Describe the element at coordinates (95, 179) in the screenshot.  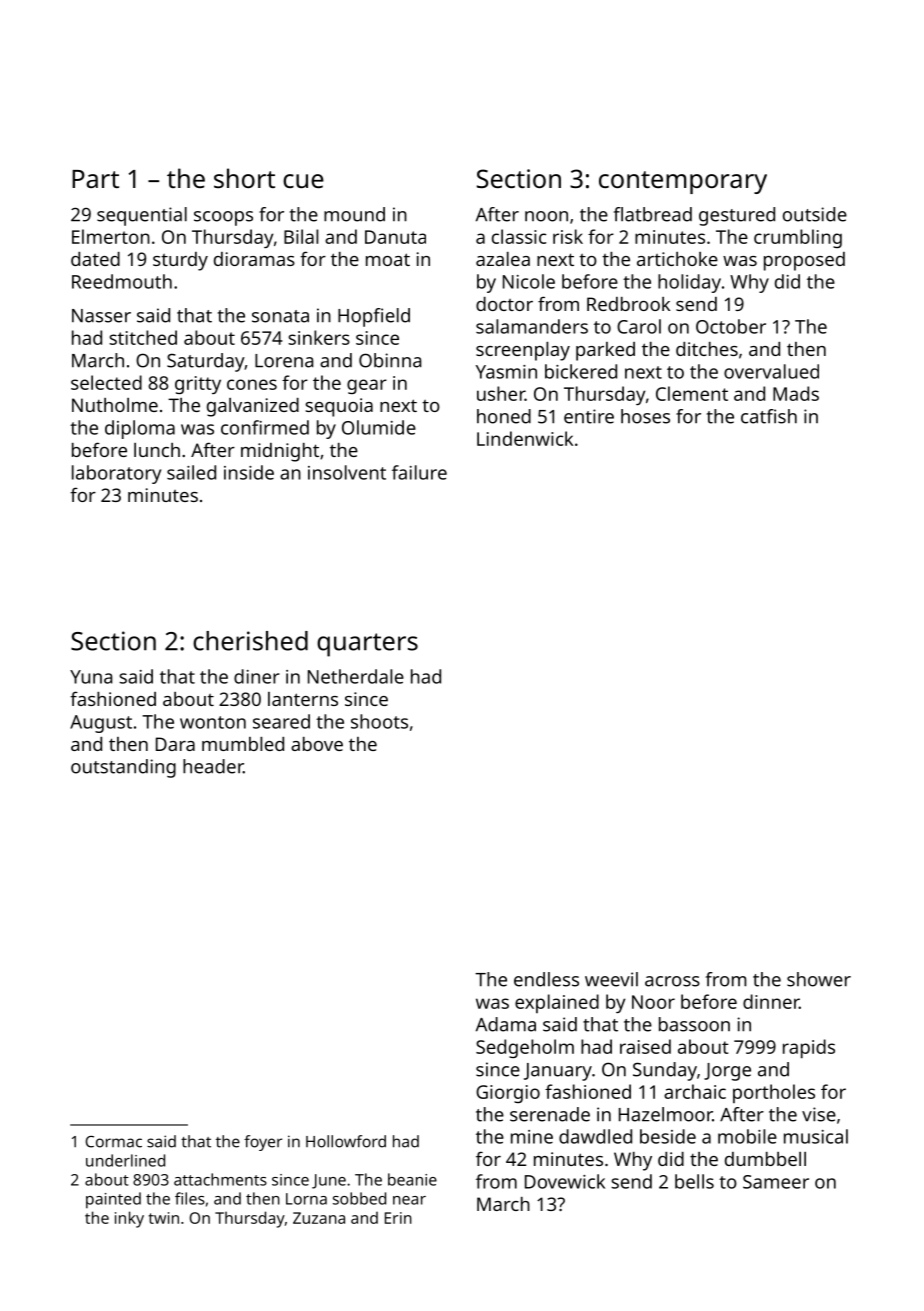
I see `Part` at that location.
